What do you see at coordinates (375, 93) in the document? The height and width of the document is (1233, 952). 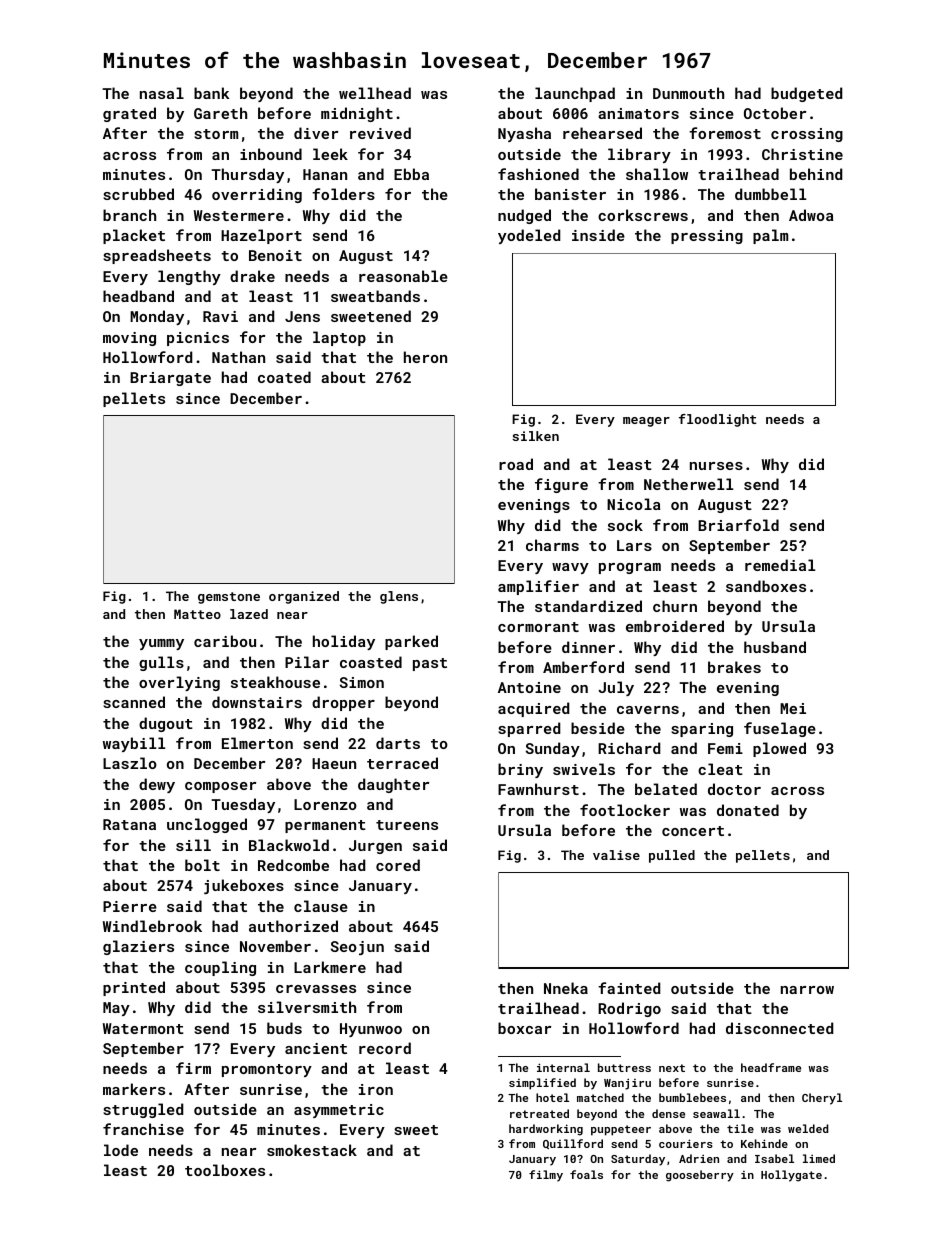 I see `wellhead` at bounding box center [375, 93].
